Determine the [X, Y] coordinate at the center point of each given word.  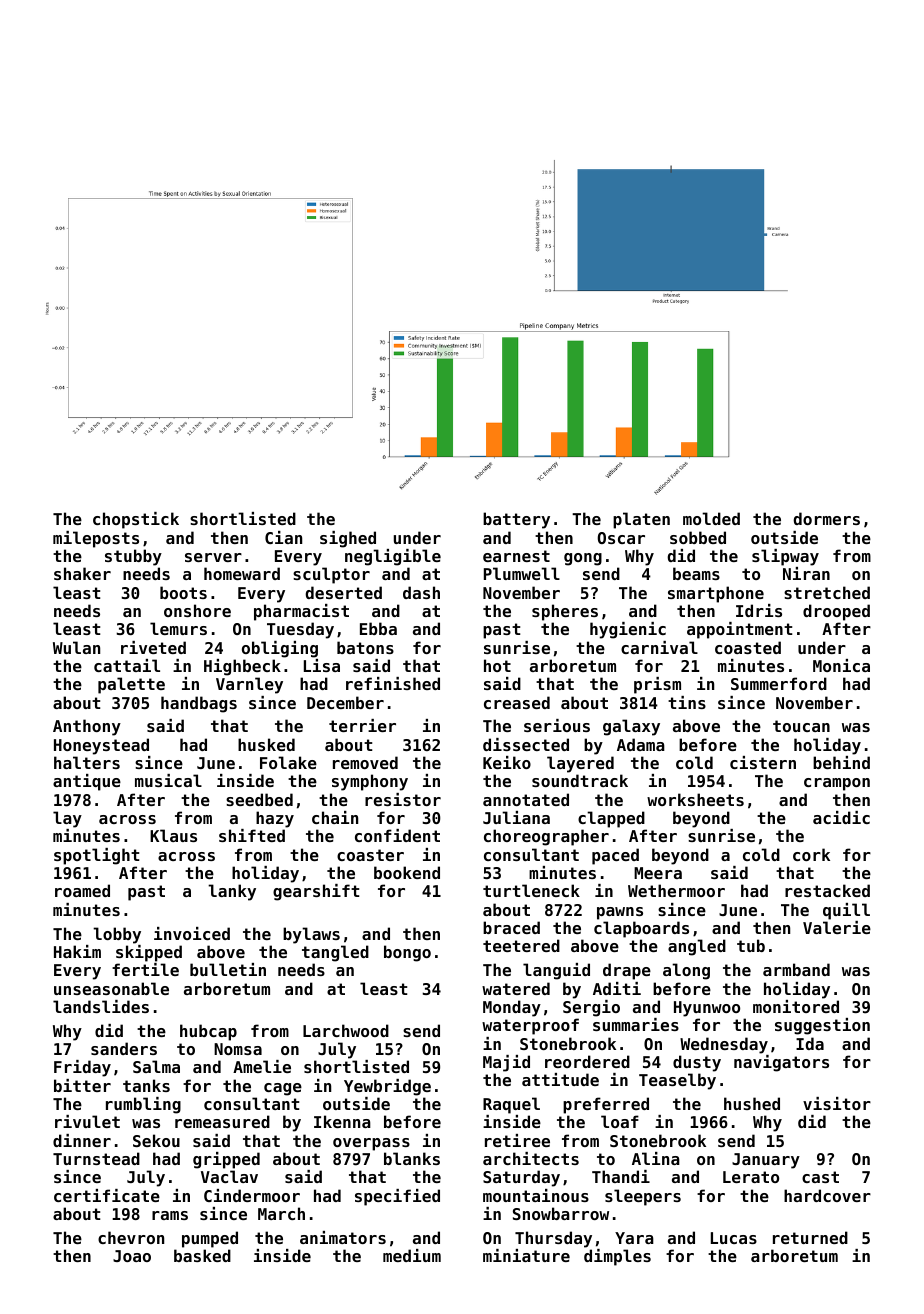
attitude [560, 1079]
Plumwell [522, 573]
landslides [101, 1006]
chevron [131, 1237]
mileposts [96, 539]
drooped [836, 612]
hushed [752, 1103]
